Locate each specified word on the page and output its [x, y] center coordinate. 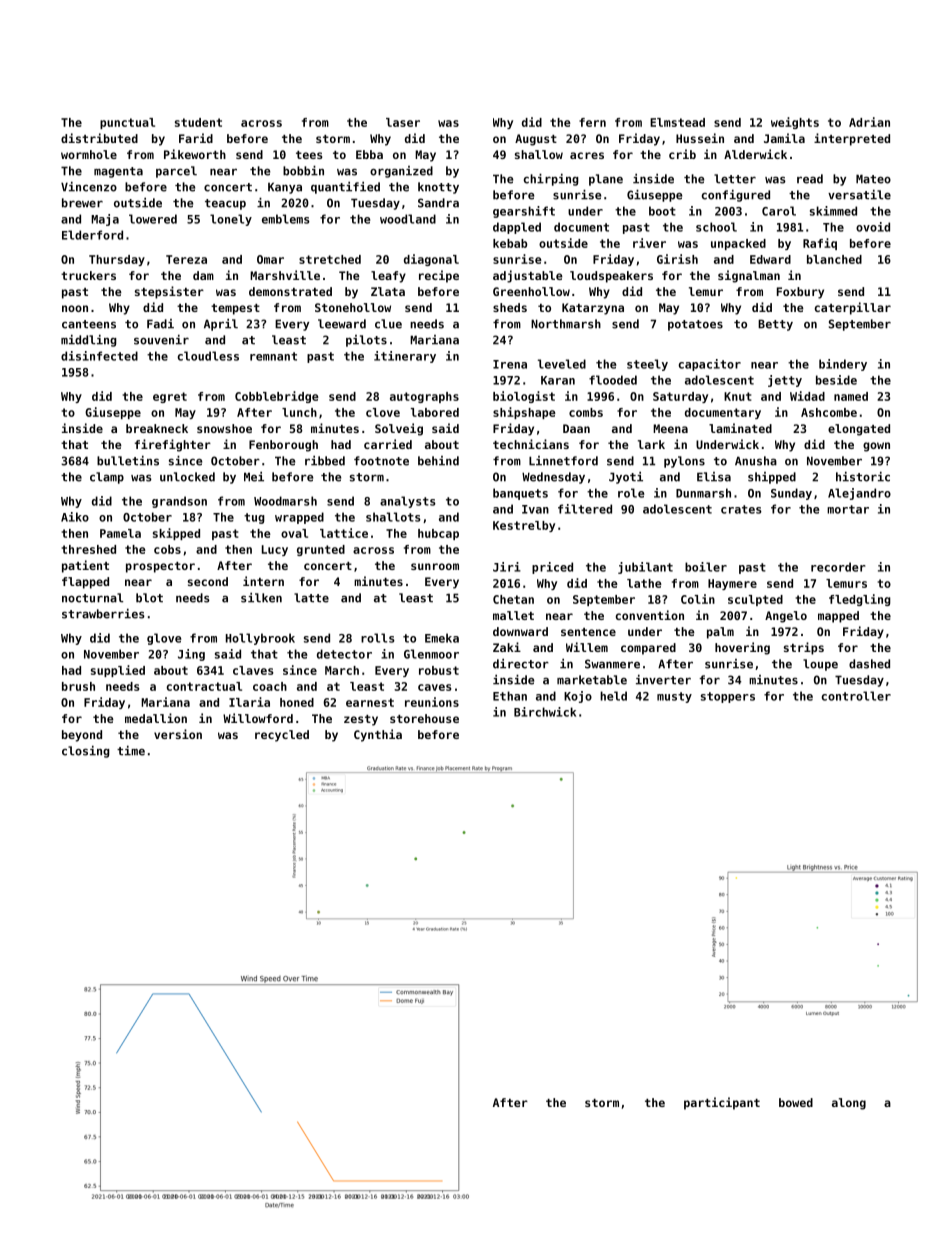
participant [722, 1103]
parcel [176, 172]
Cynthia [378, 735]
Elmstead [677, 122]
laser [403, 122]
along [849, 1104]
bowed [796, 1102]
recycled [282, 736]
